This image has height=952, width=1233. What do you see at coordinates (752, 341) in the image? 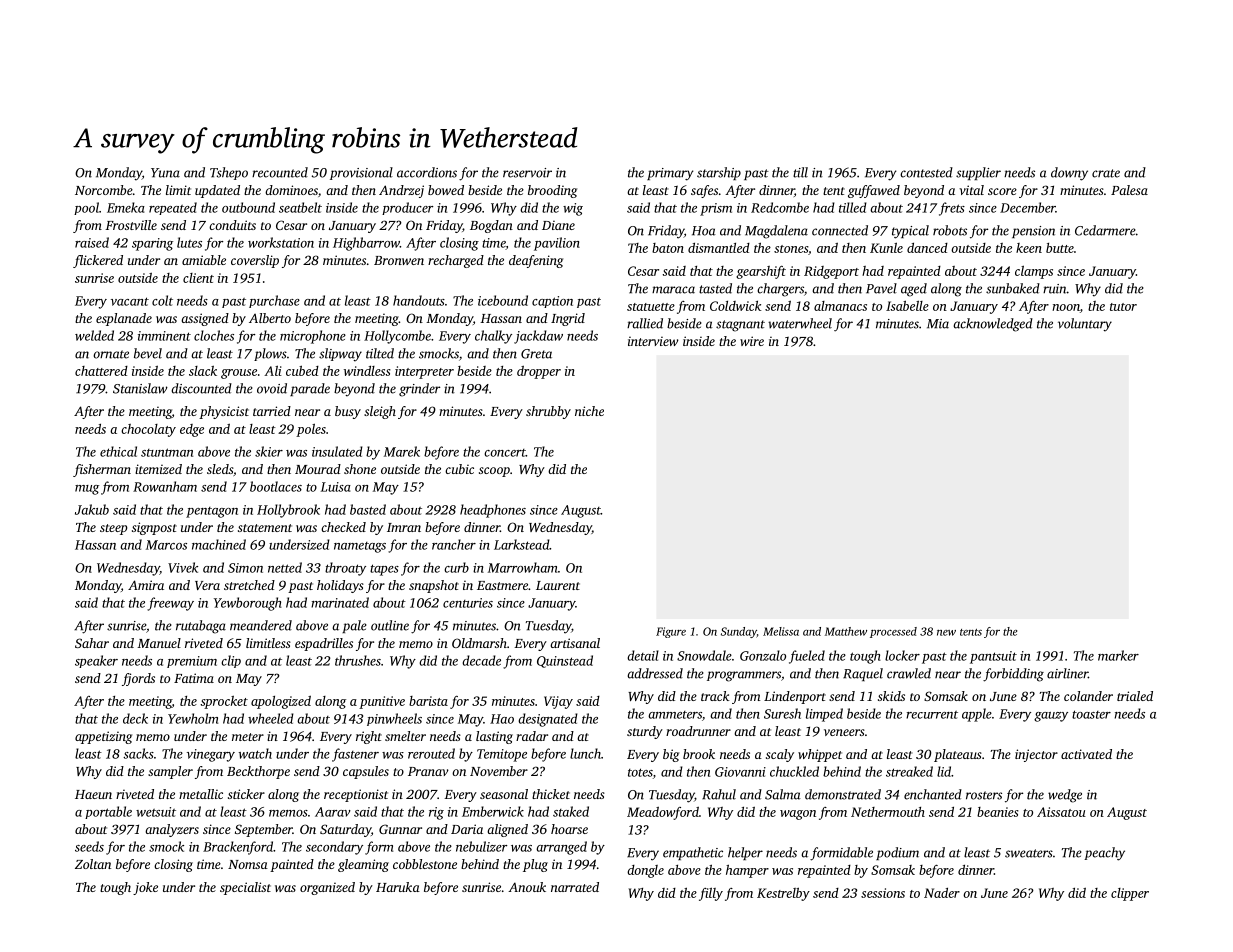
I see `wire` at bounding box center [752, 341].
